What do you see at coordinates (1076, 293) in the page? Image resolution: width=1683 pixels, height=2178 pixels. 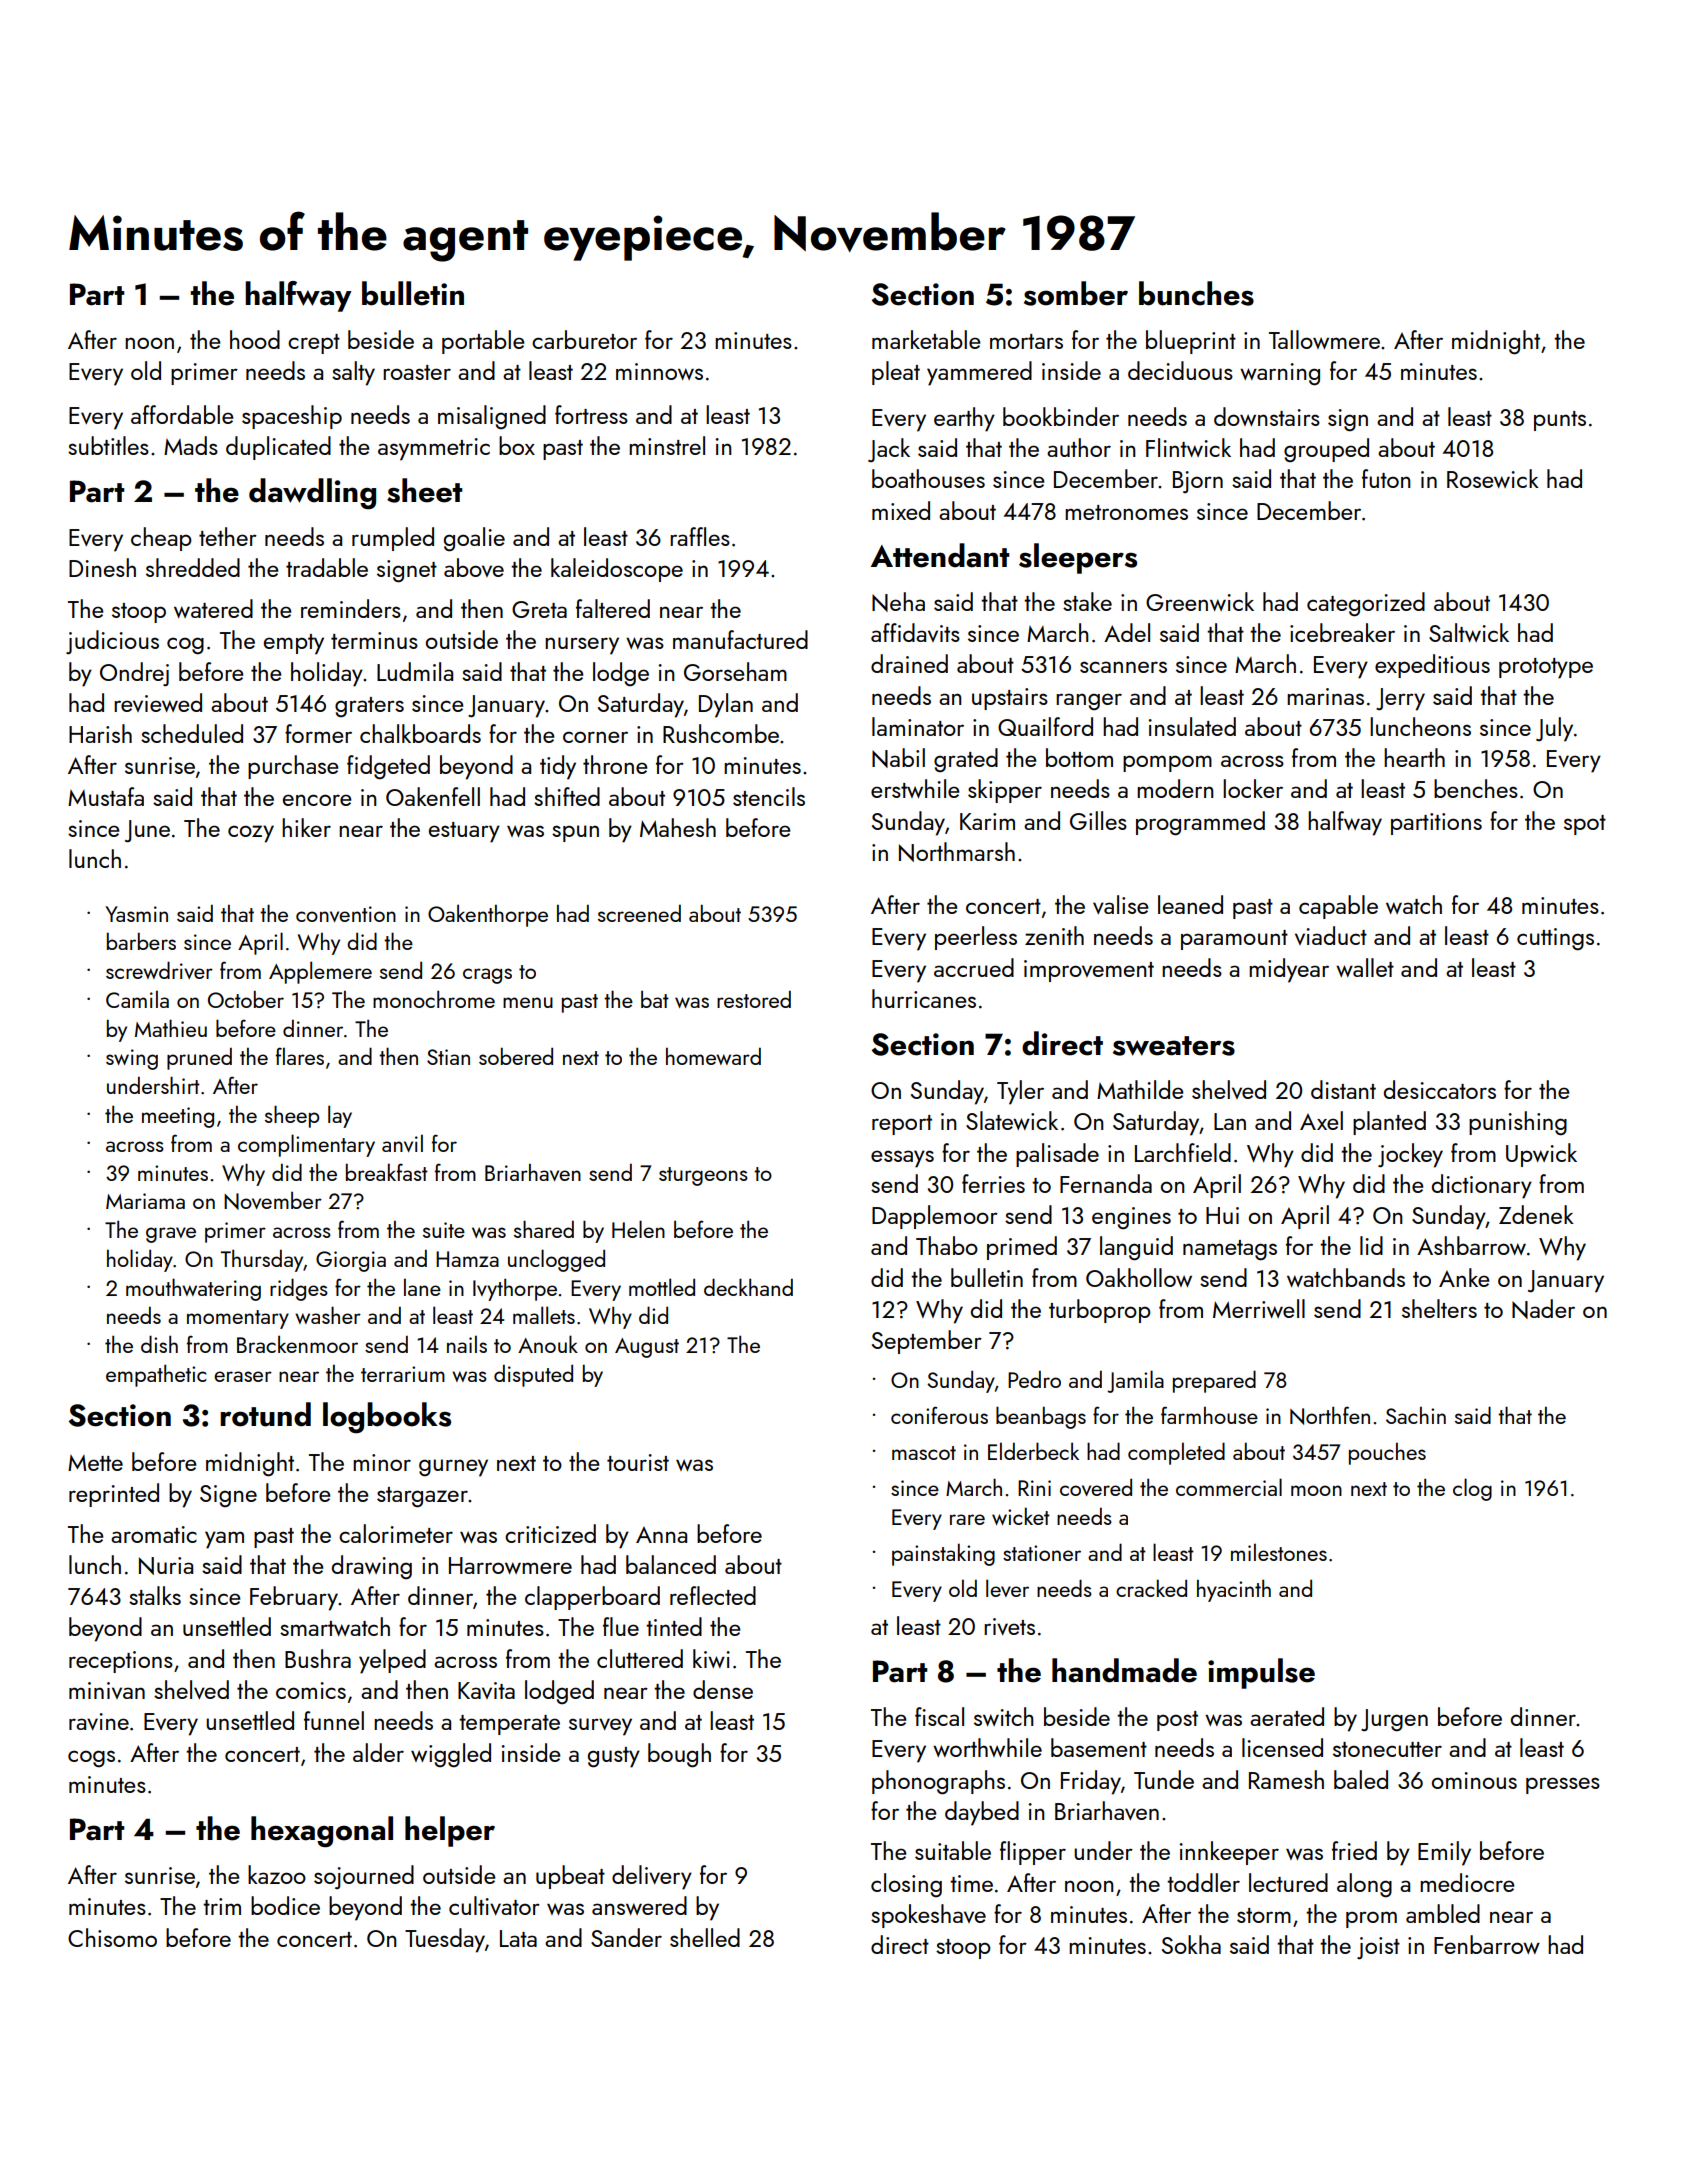 I see `somber` at bounding box center [1076, 293].
